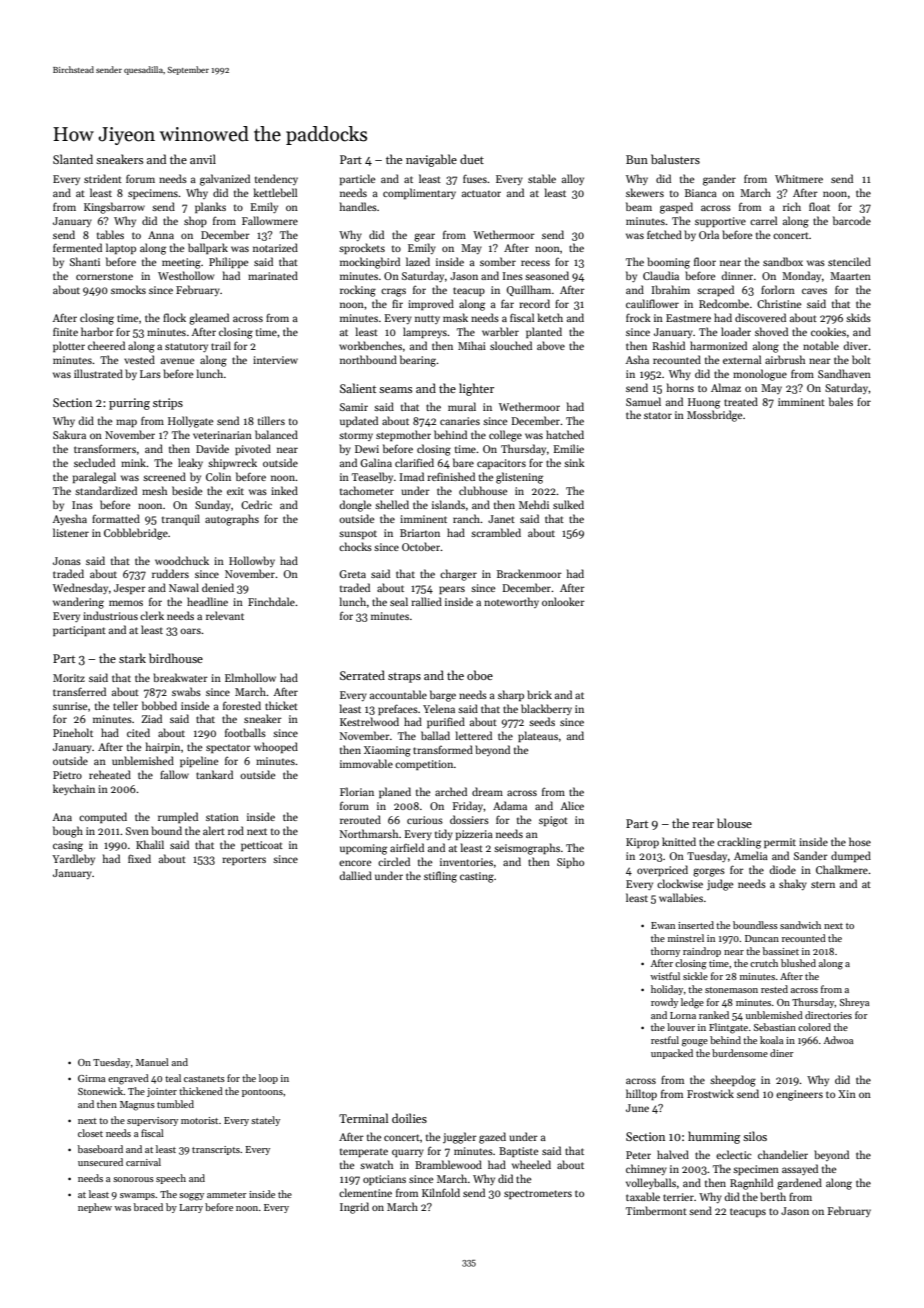 Image resolution: width=924 pixels, height=1308 pixels. Describe the element at coordinates (129, 404) in the document. I see `purring` at that location.
